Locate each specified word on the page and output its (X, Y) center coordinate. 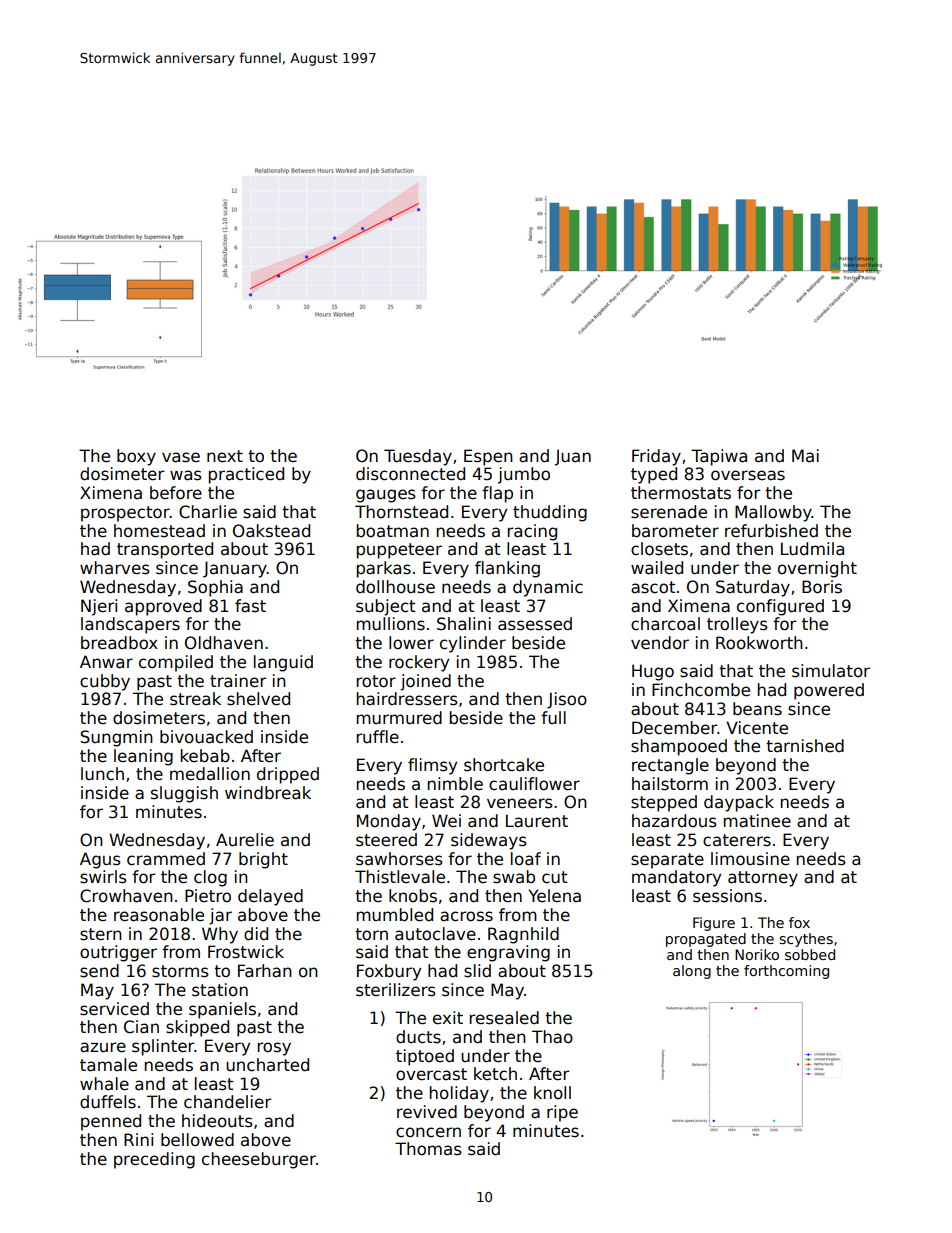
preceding (154, 1160)
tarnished (805, 746)
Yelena (554, 896)
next (225, 456)
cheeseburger (259, 1160)
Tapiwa (719, 457)
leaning (143, 757)
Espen (488, 457)
